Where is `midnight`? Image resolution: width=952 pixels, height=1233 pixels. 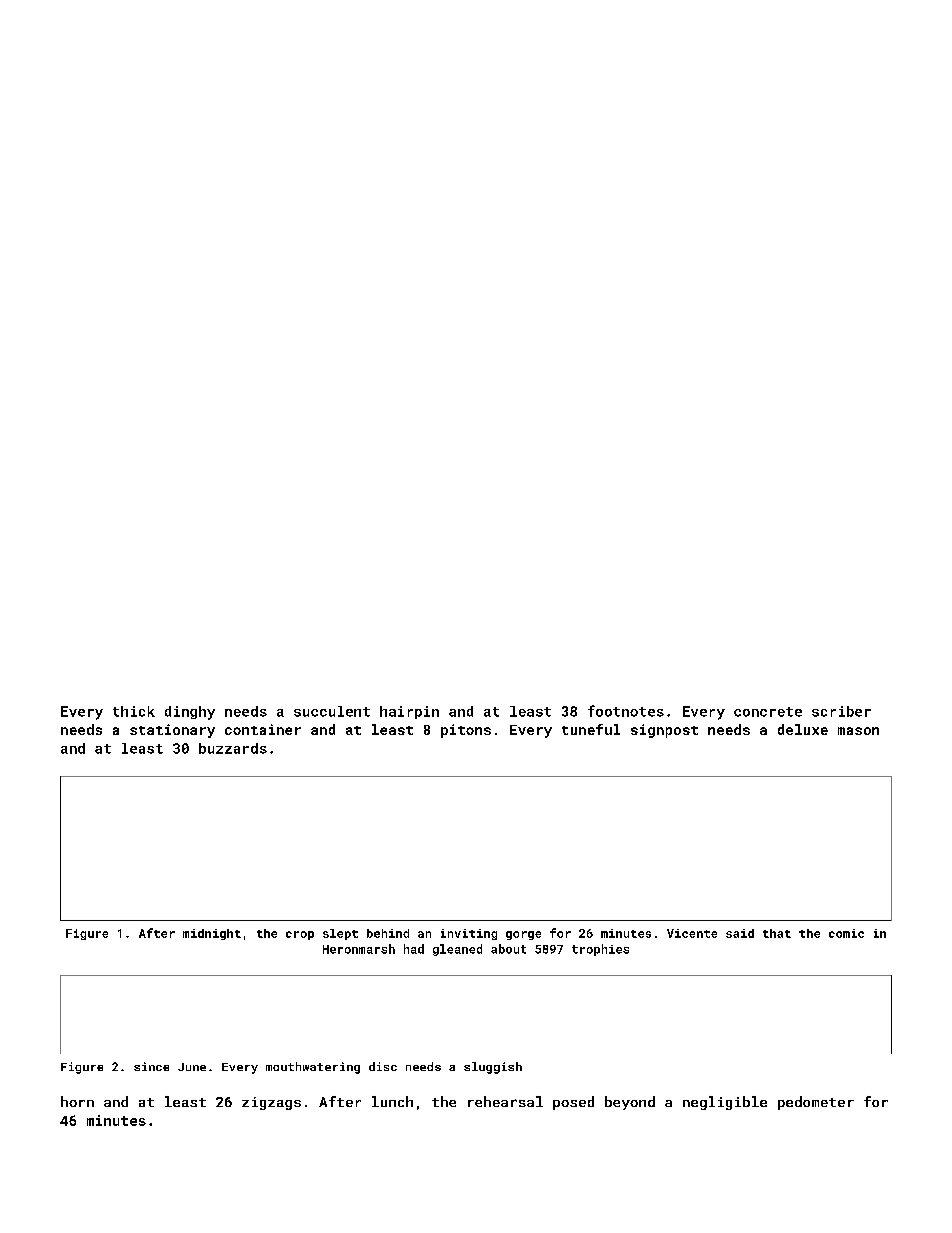
midnight is located at coordinates (212, 934).
